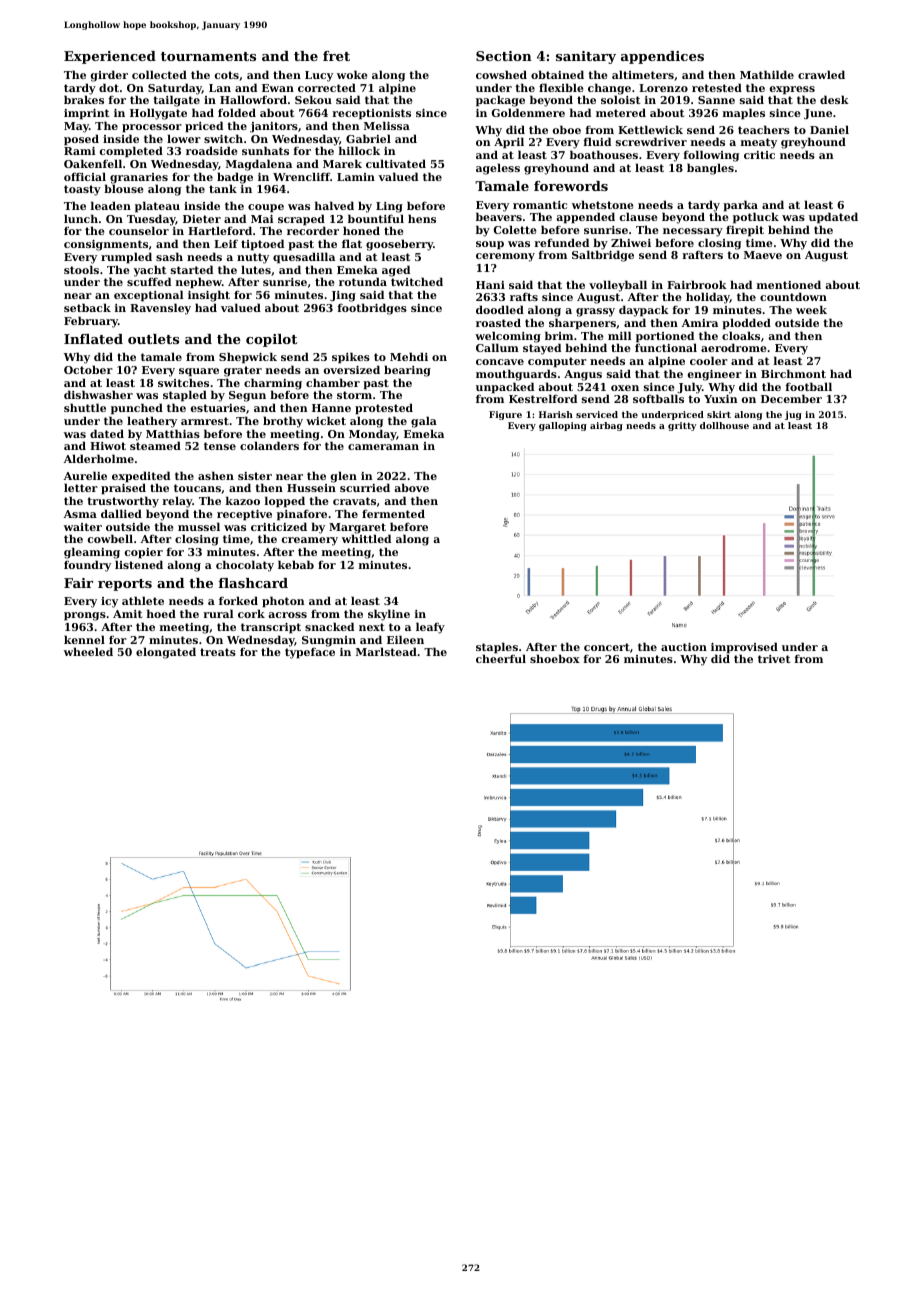  Describe the element at coordinates (740, 206) in the document. I see `parka` at that location.
